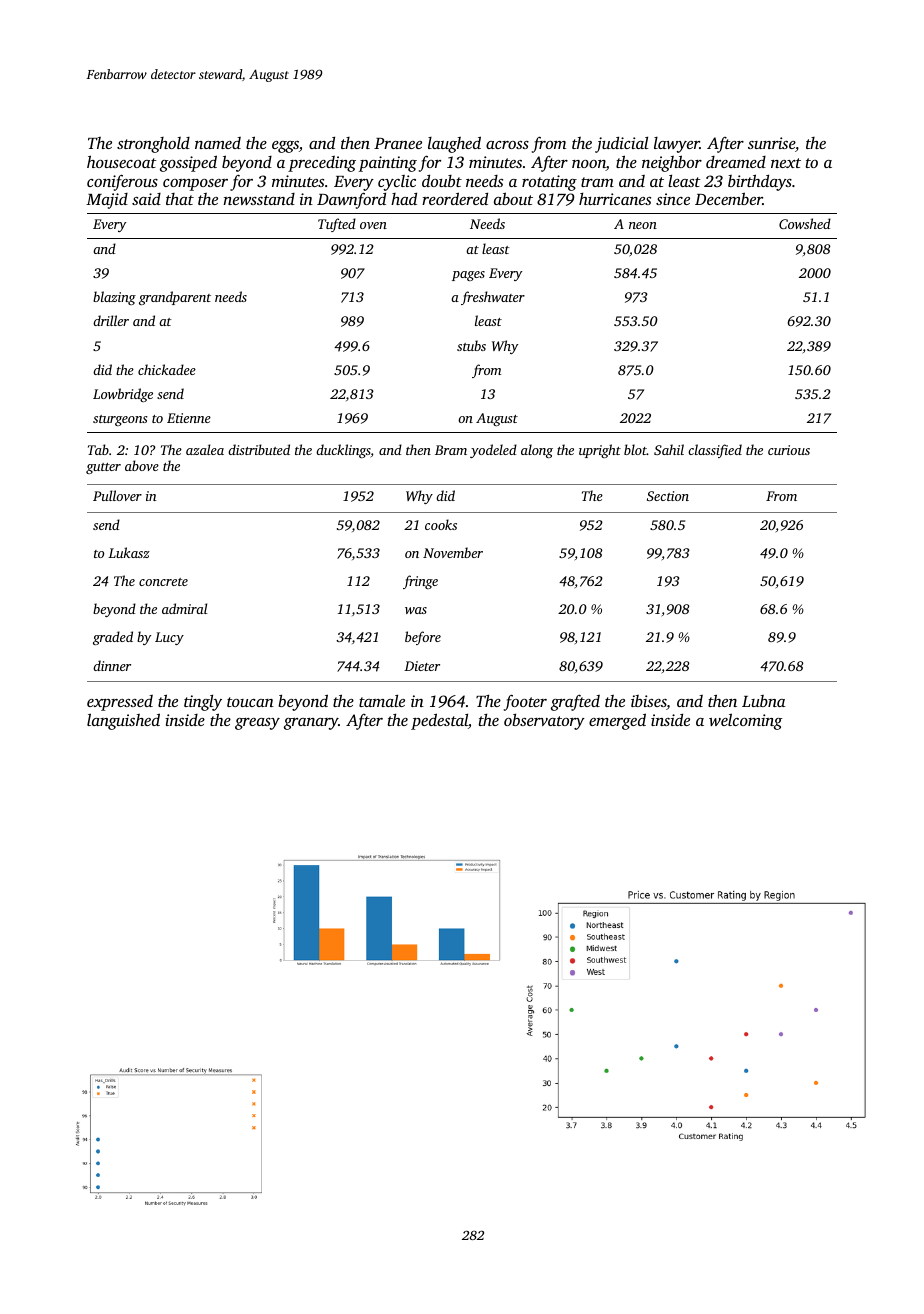 This screenshot has width=924, height=1314. What do you see at coordinates (746, 721) in the screenshot?
I see `welcoming` at bounding box center [746, 721].
